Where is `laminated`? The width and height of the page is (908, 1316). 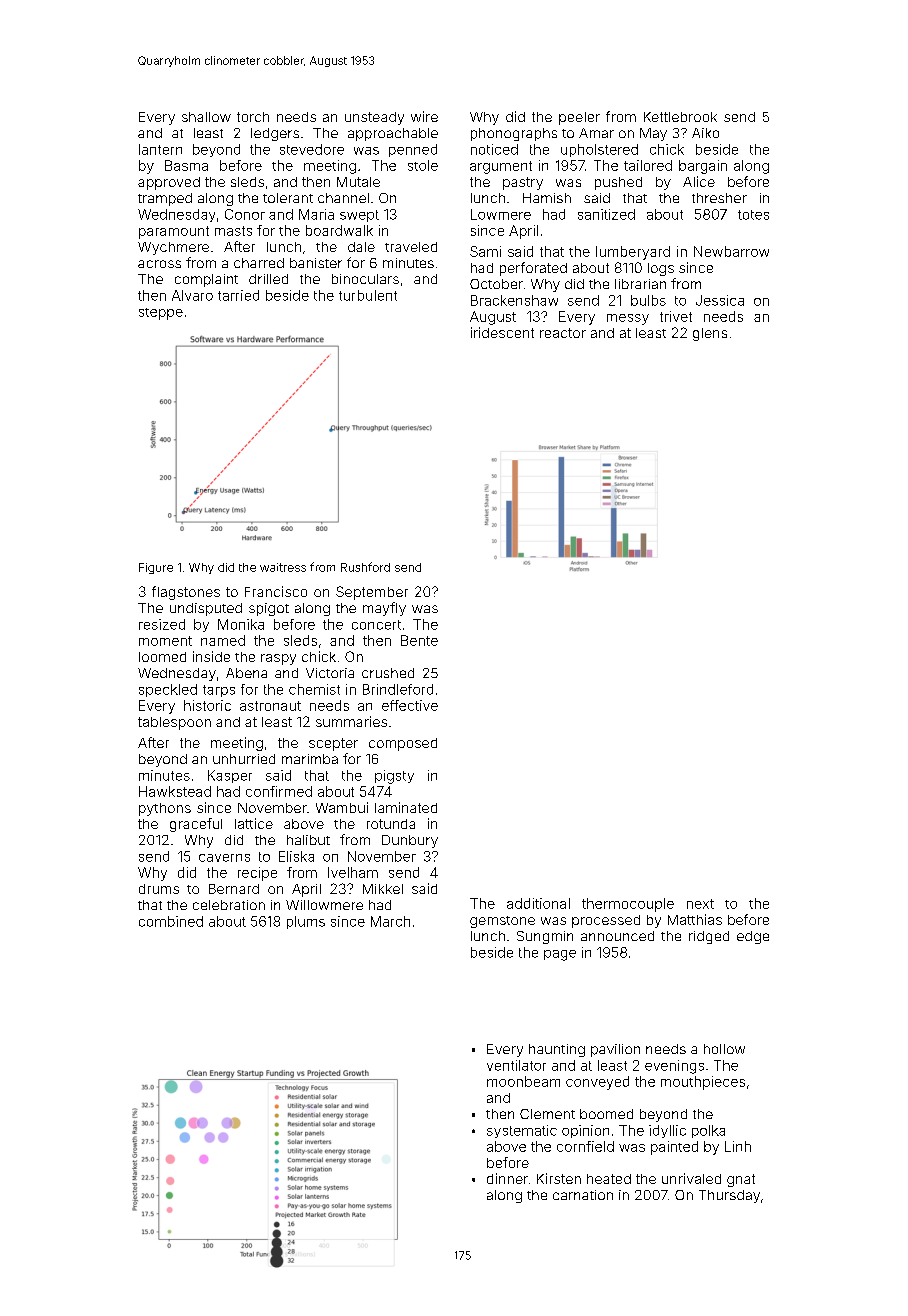 laminated is located at coordinates (406, 807).
